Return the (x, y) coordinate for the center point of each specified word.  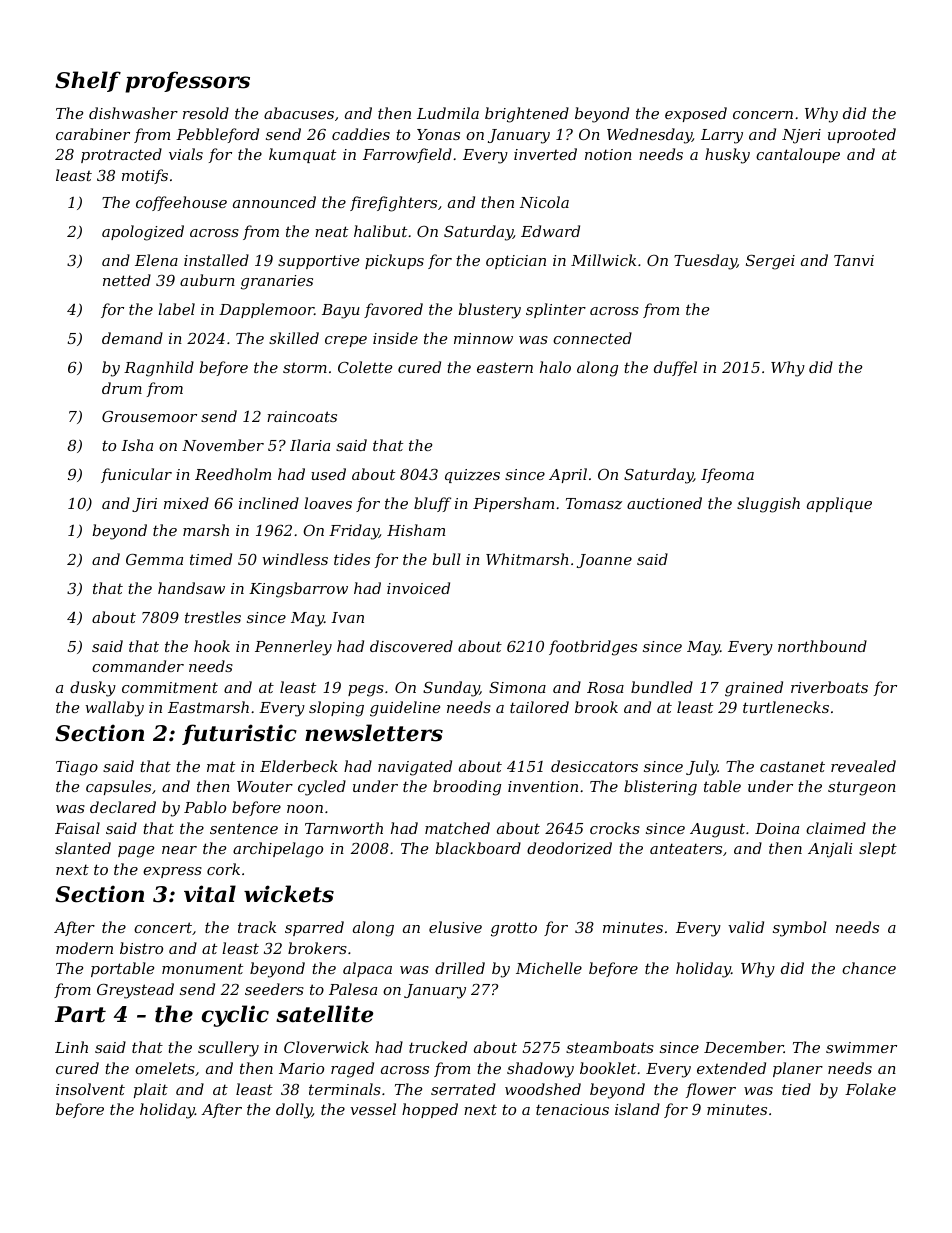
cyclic (235, 1016)
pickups (394, 261)
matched (457, 828)
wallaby (114, 709)
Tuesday (705, 262)
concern (763, 115)
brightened (527, 115)
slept (878, 849)
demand (132, 338)
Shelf (88, 81)
